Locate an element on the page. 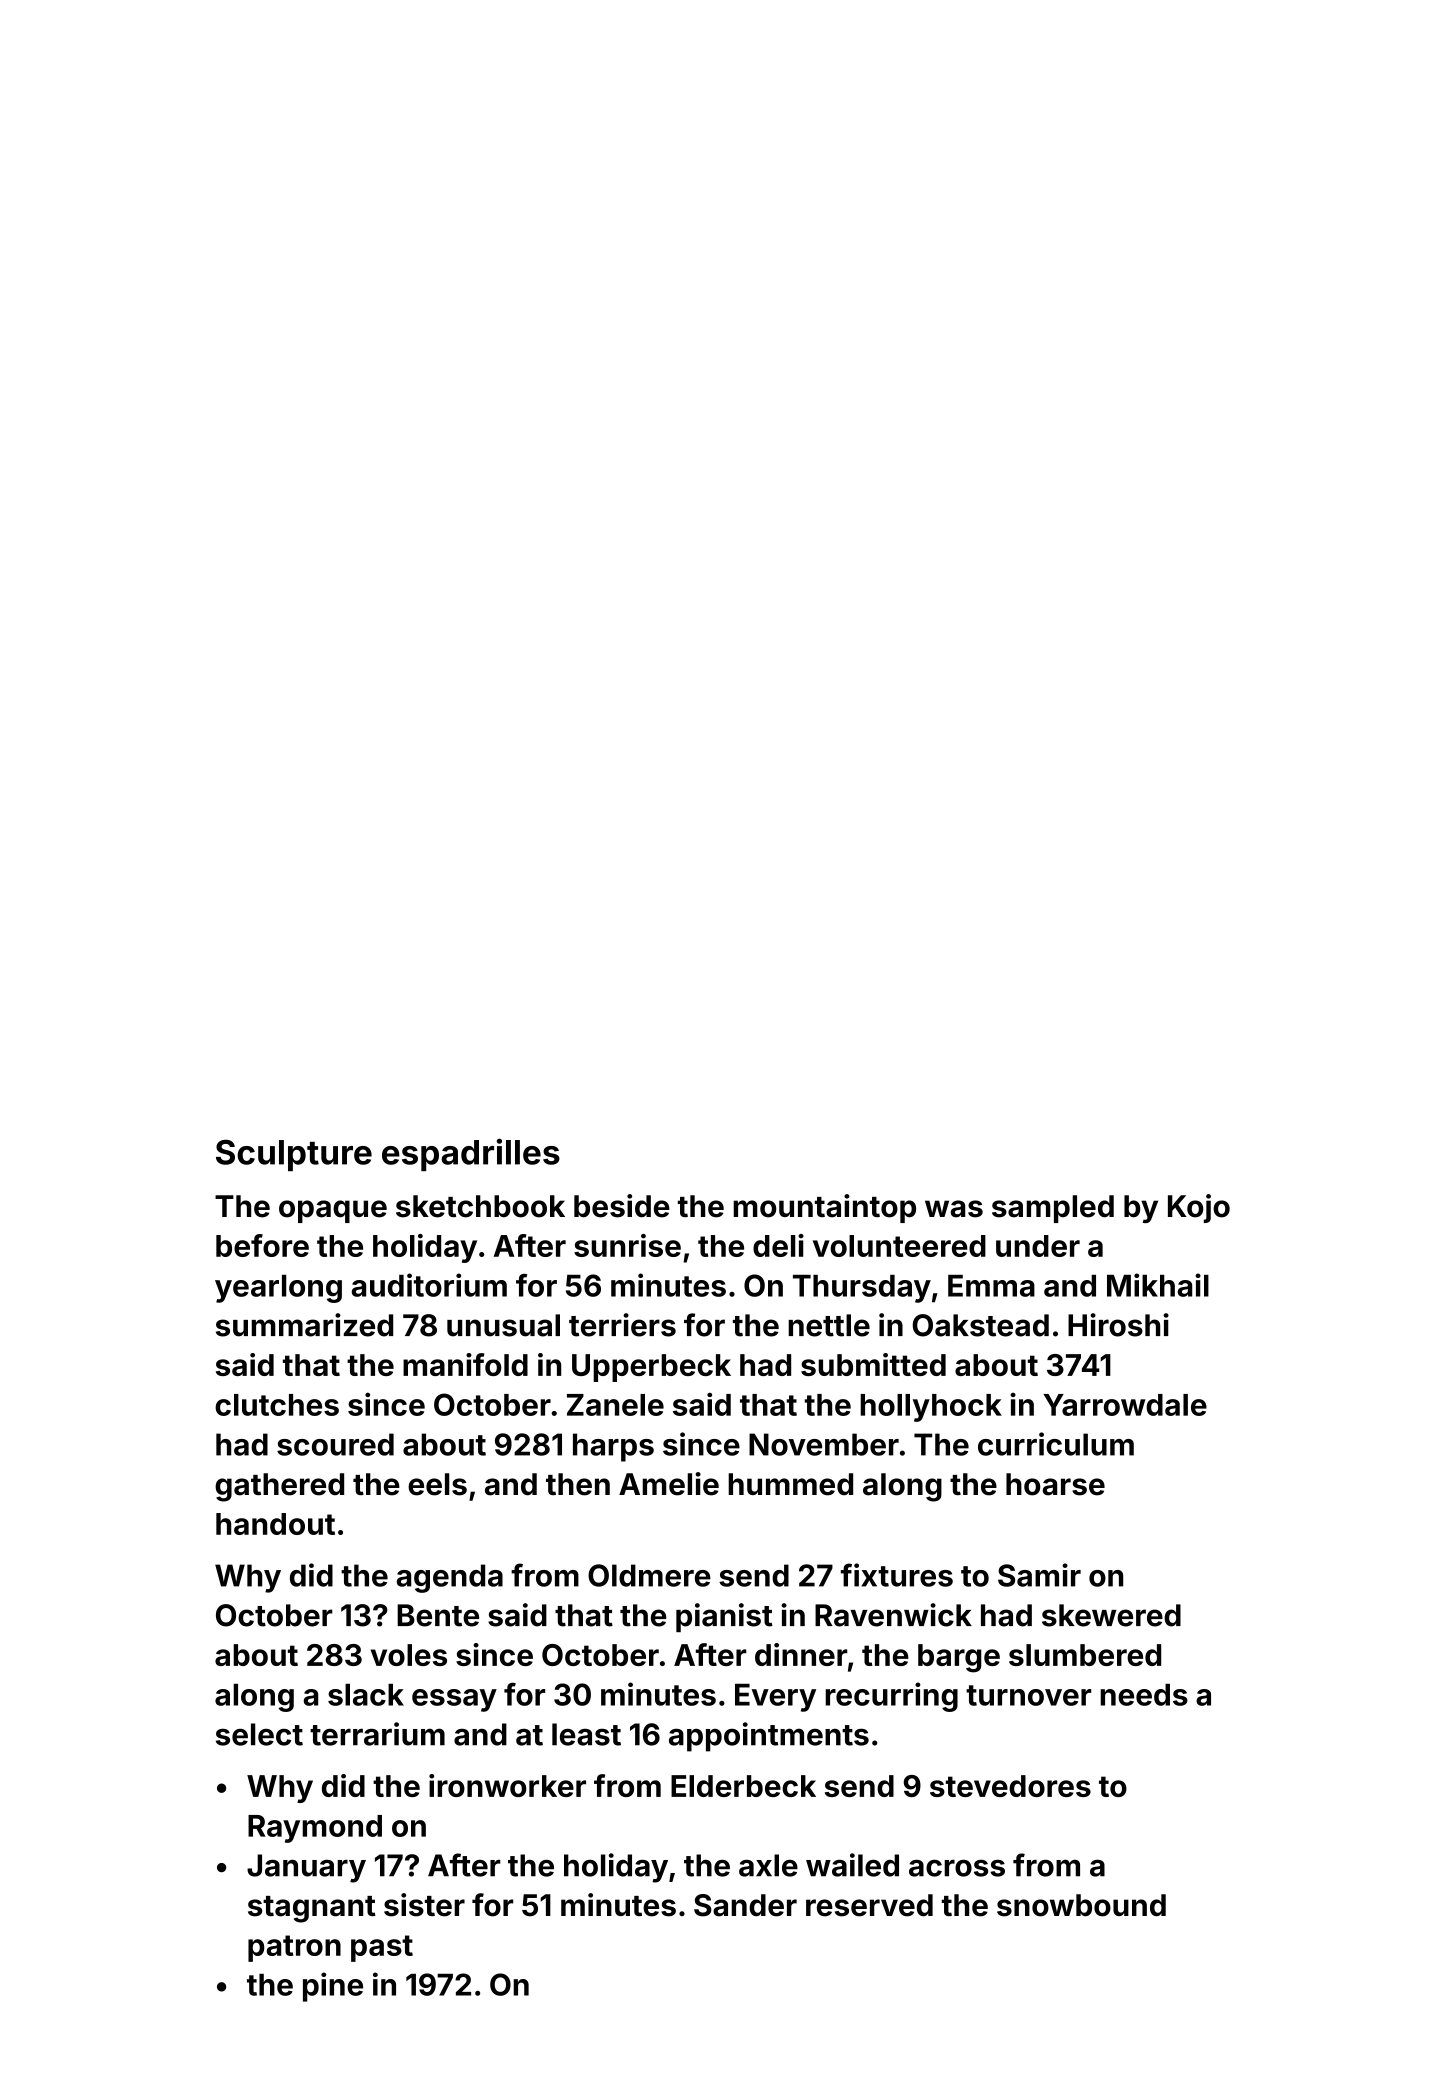 The width and height of the page is (1450, 2100). handout is located at coordinates (275, 1524).
